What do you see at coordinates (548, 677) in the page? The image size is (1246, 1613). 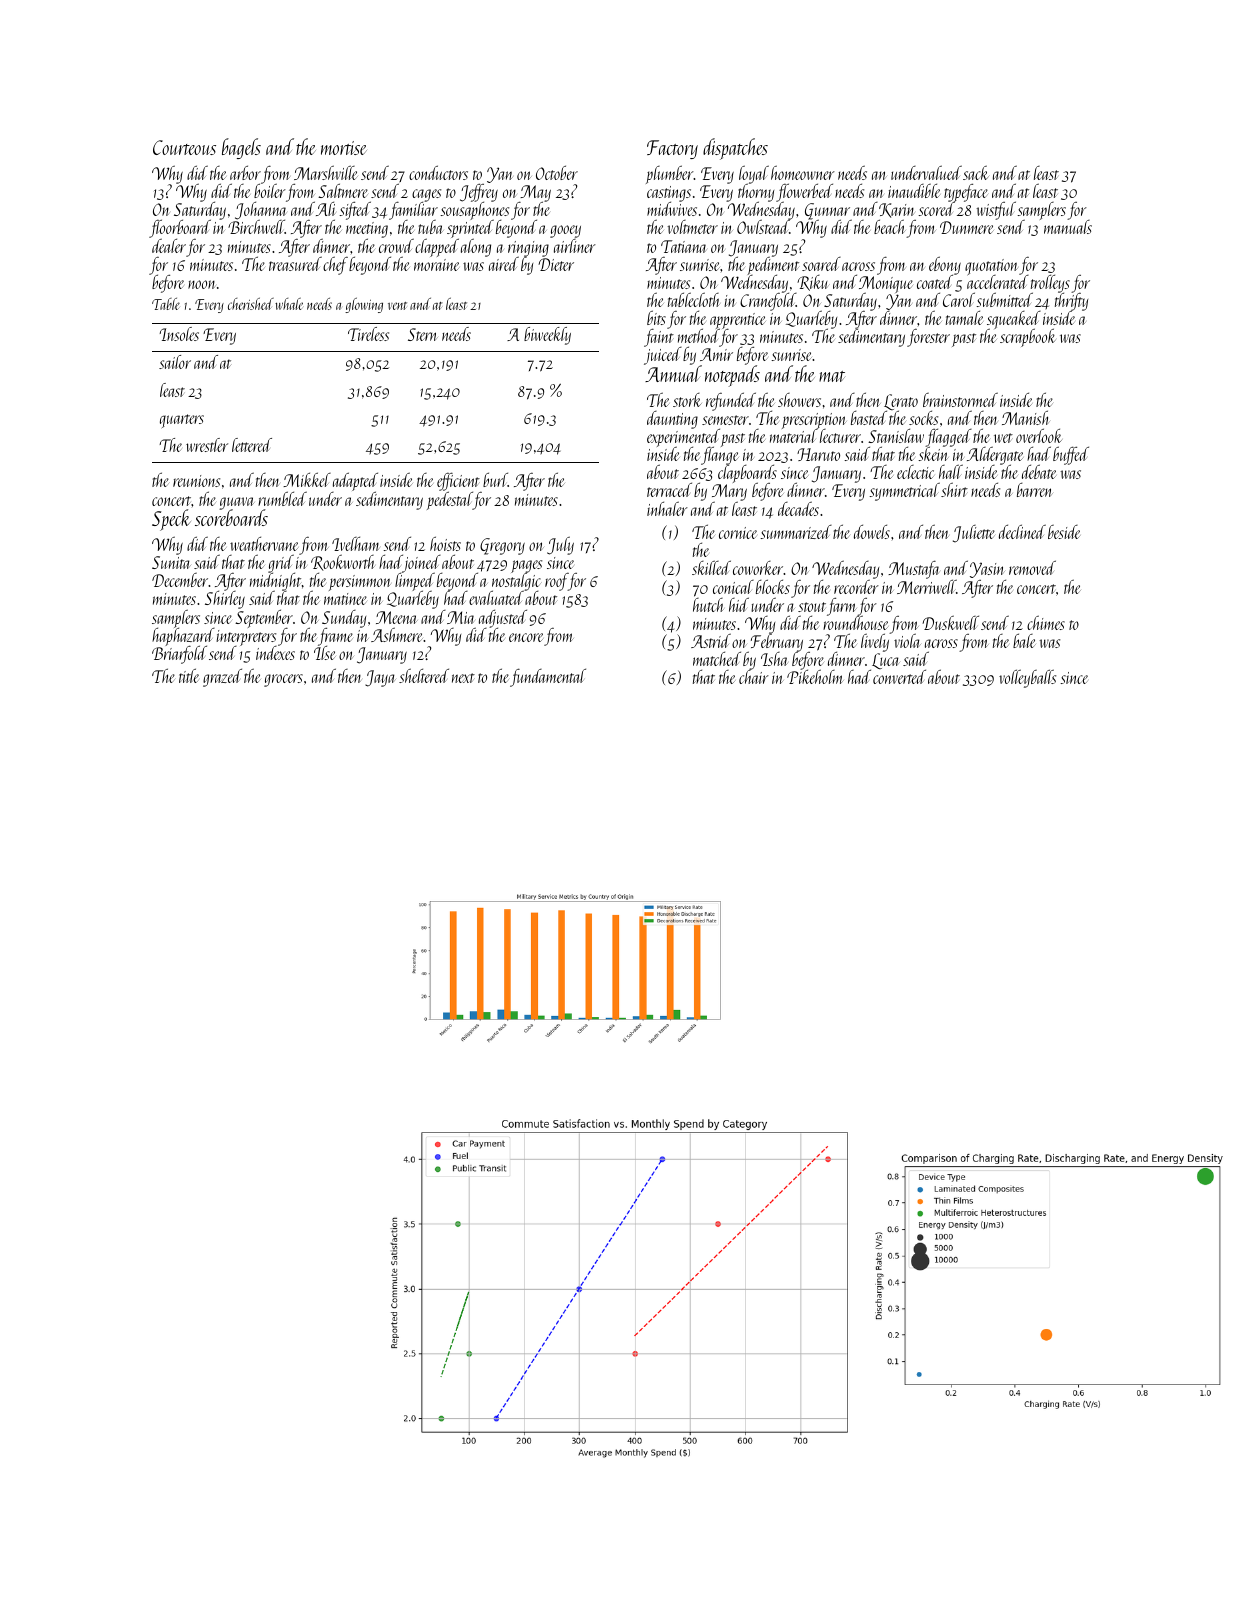 I see `fundamental` at bounding box center [548, 677].
